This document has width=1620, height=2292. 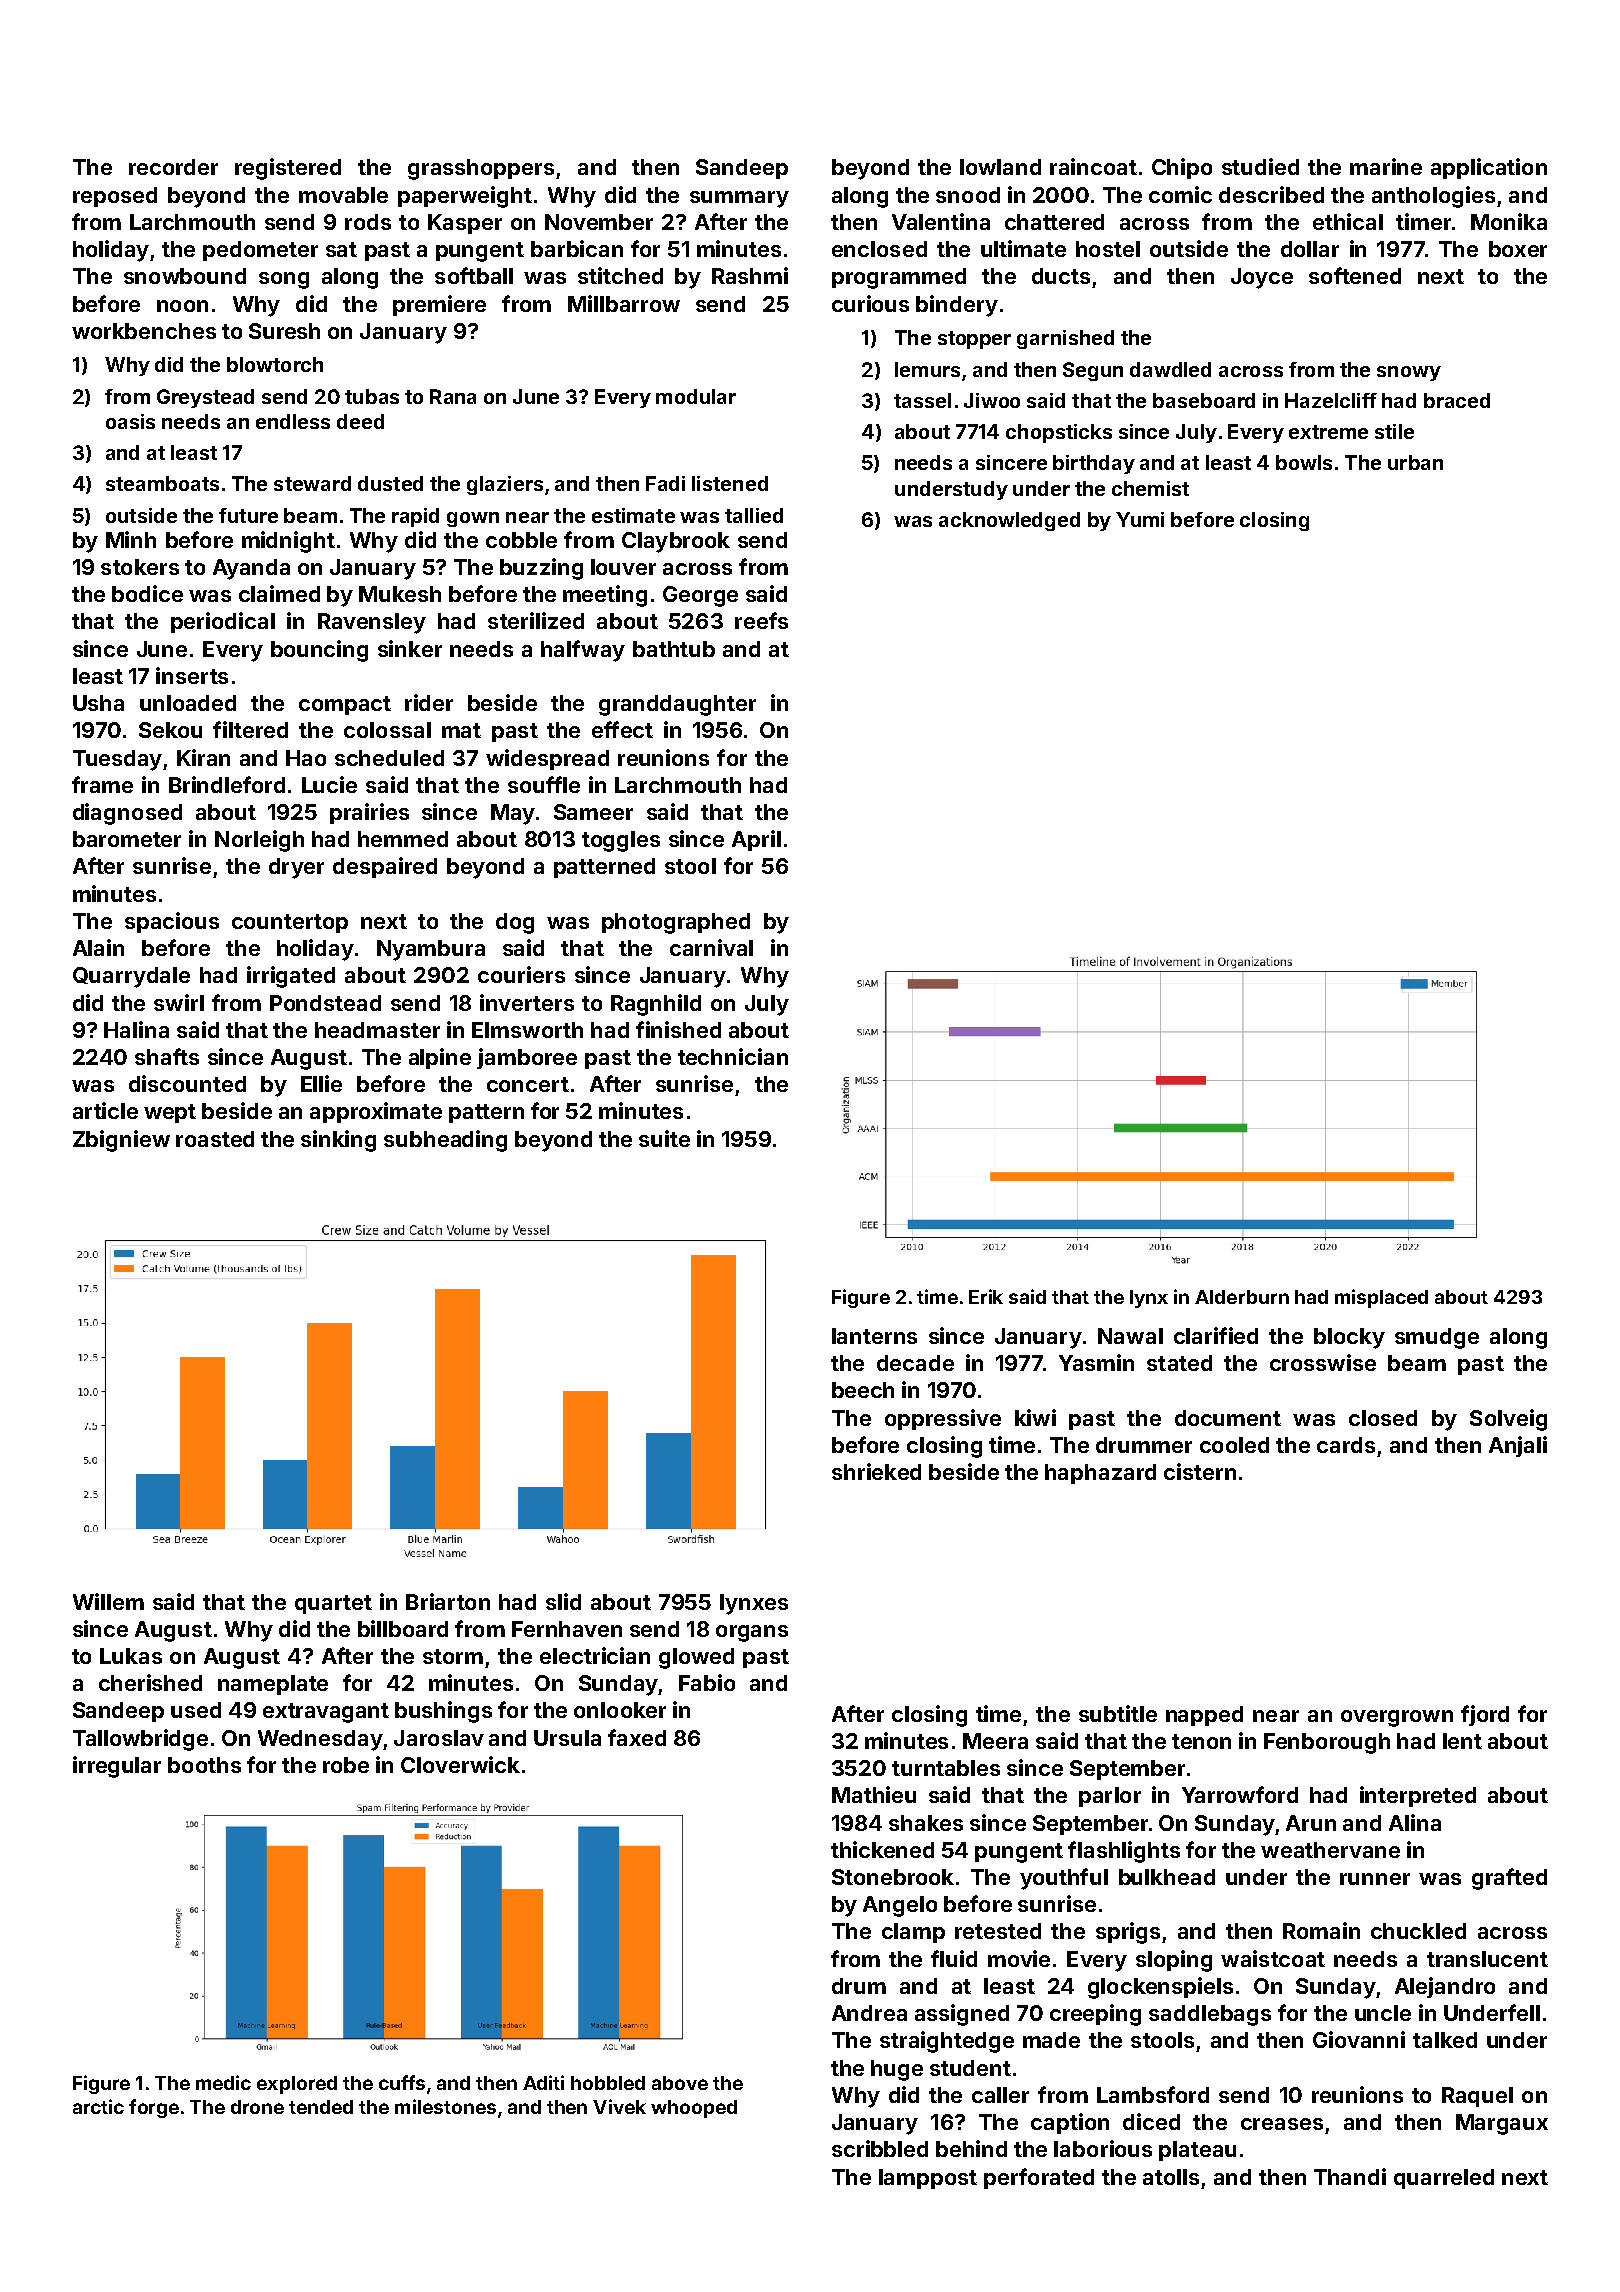 I want to click on registered, so click(x=288, y=169).
